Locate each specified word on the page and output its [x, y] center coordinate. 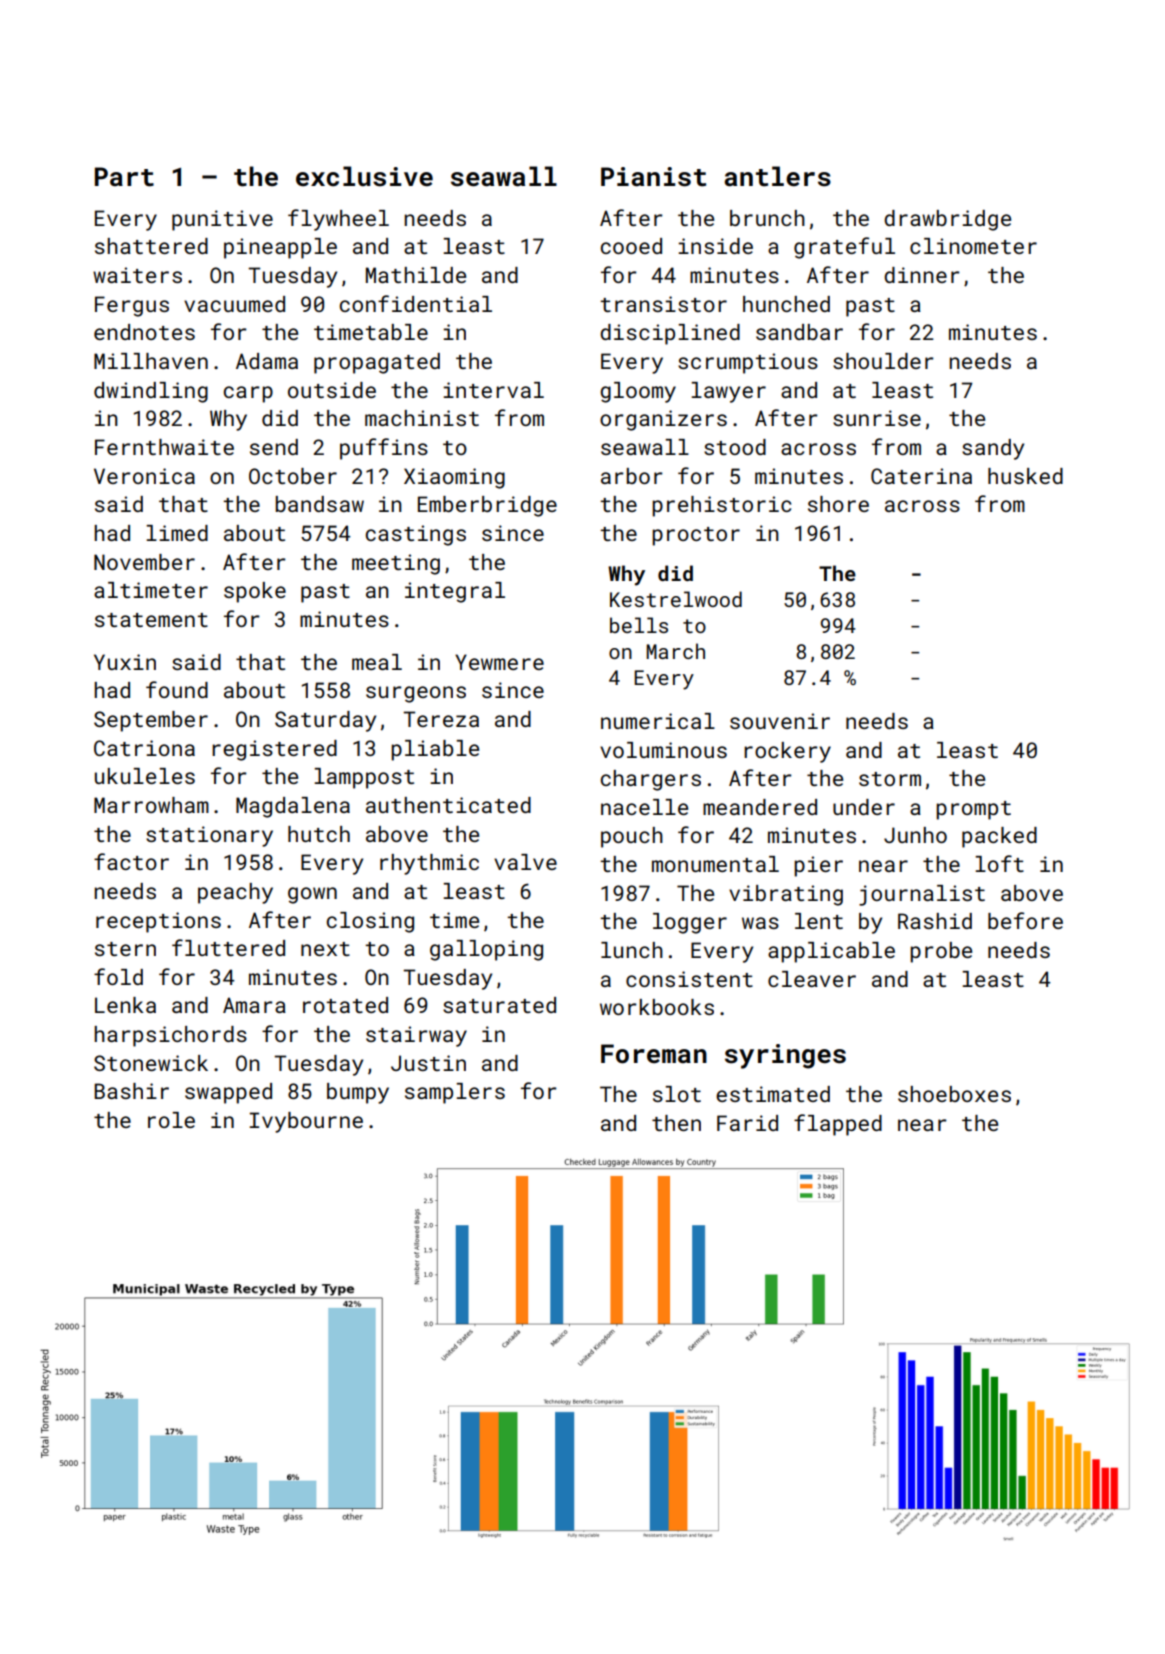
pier [818, 866]
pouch [632, 837]
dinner [922, 275]
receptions [158, 922]
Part [124, 177]
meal [377, 662]
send [274, 447]
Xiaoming [454, 478]
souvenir [780, 721]
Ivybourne [306, 1122]
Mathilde [416, 275]
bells [639, 625]
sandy [993, 449]
